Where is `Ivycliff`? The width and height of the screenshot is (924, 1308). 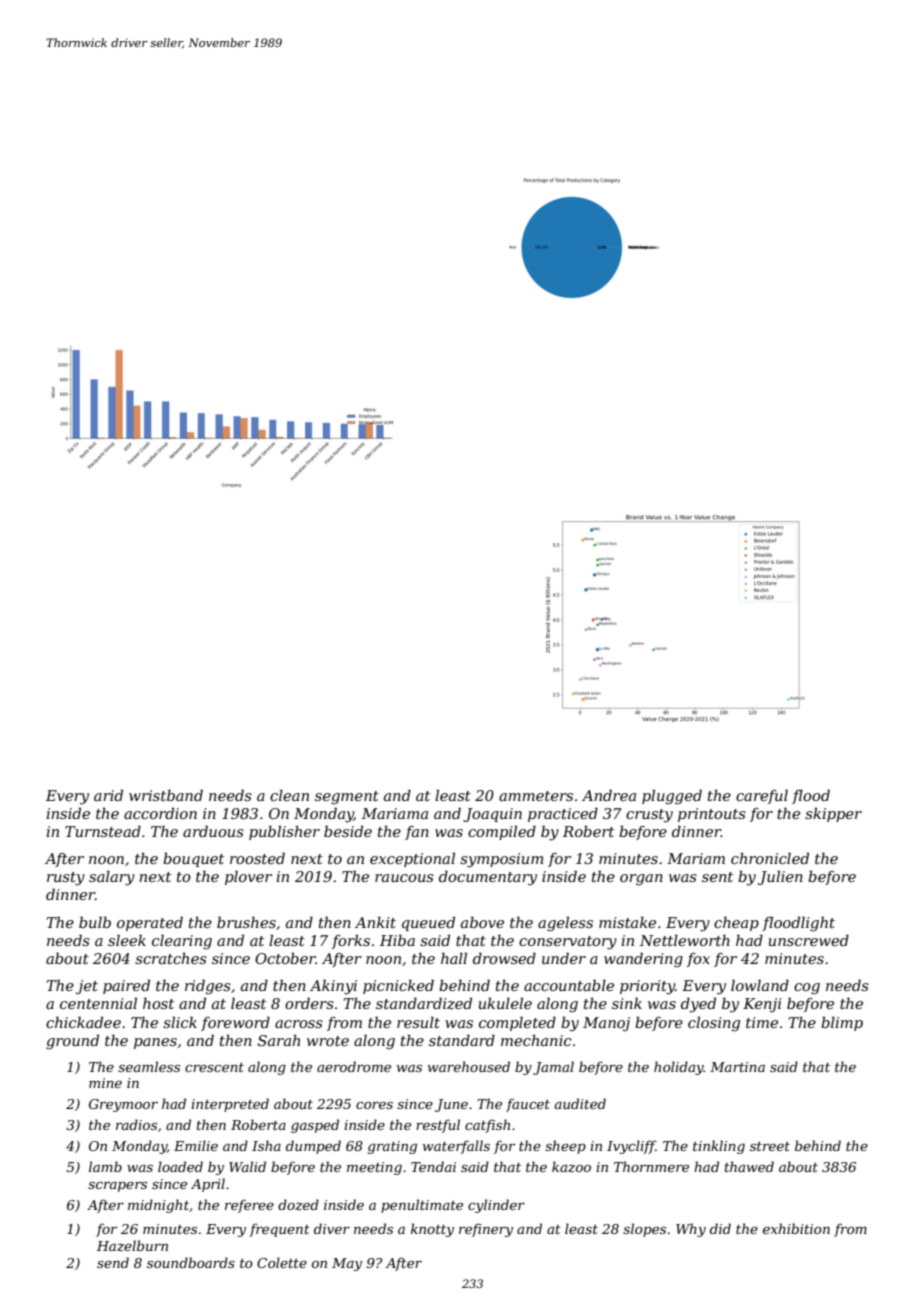 Ivycliff is located at coordinates (631, 1147).
